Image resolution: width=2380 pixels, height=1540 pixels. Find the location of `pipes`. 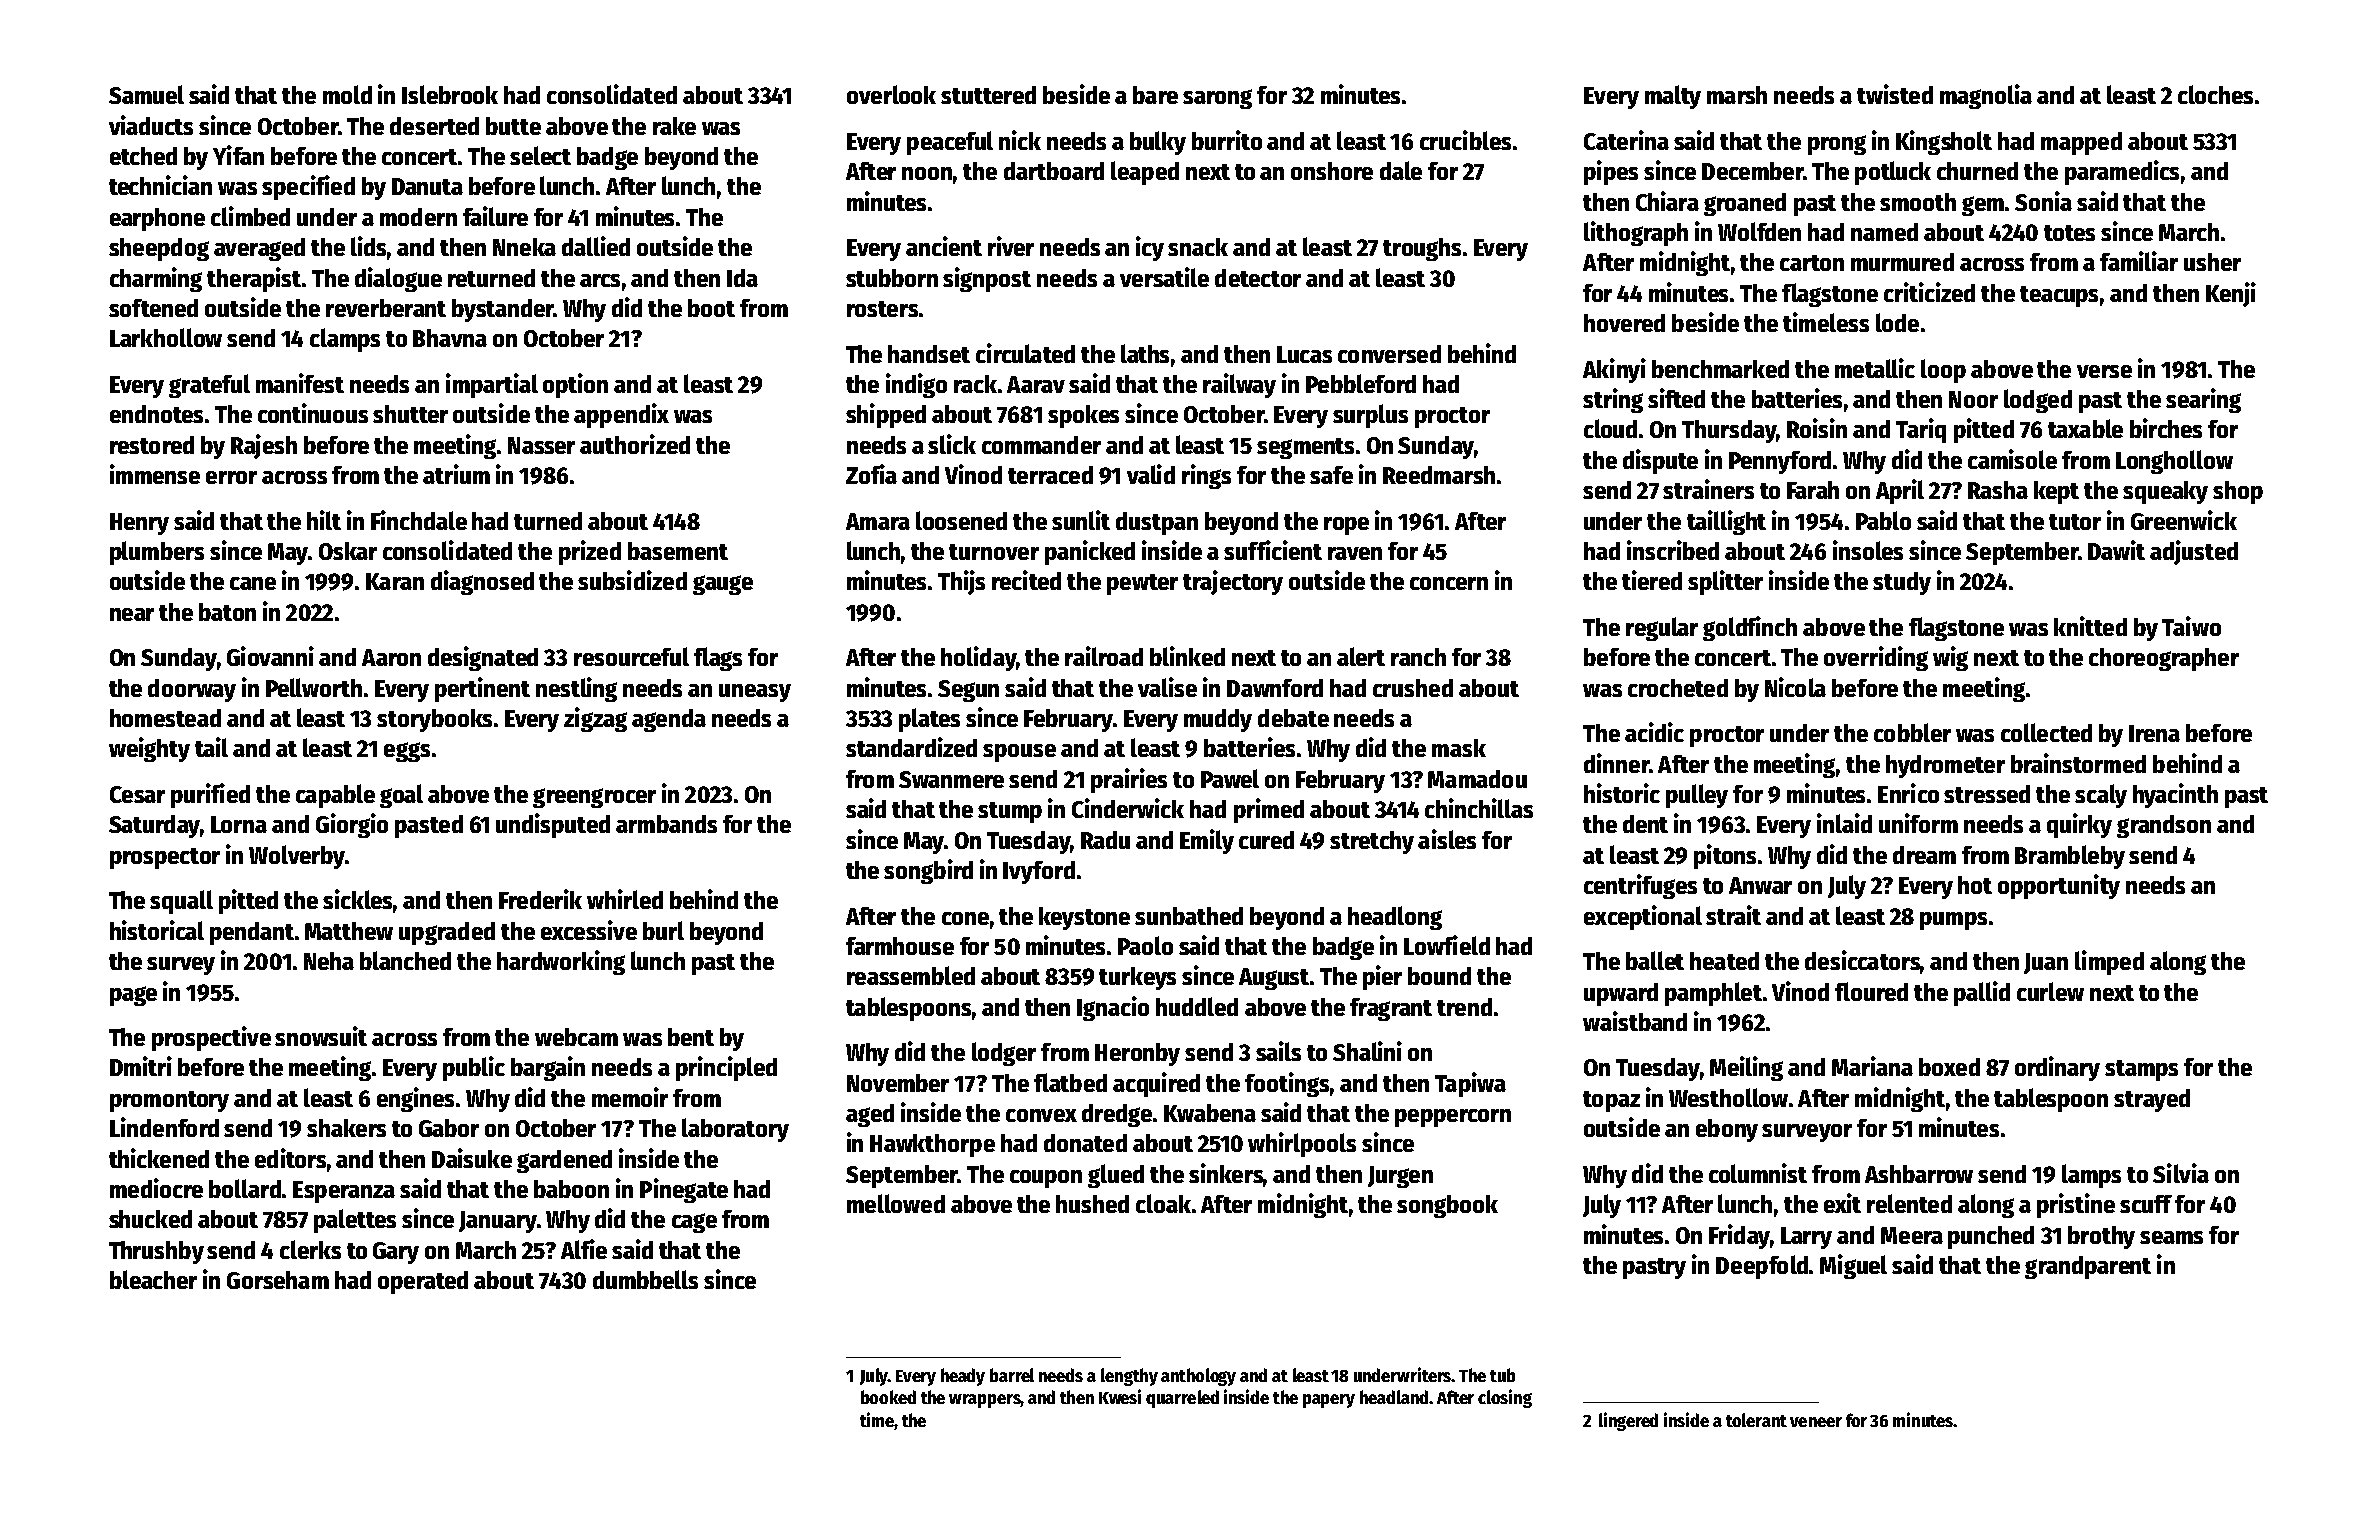

pipes is located at coordinates (1611, 172).
